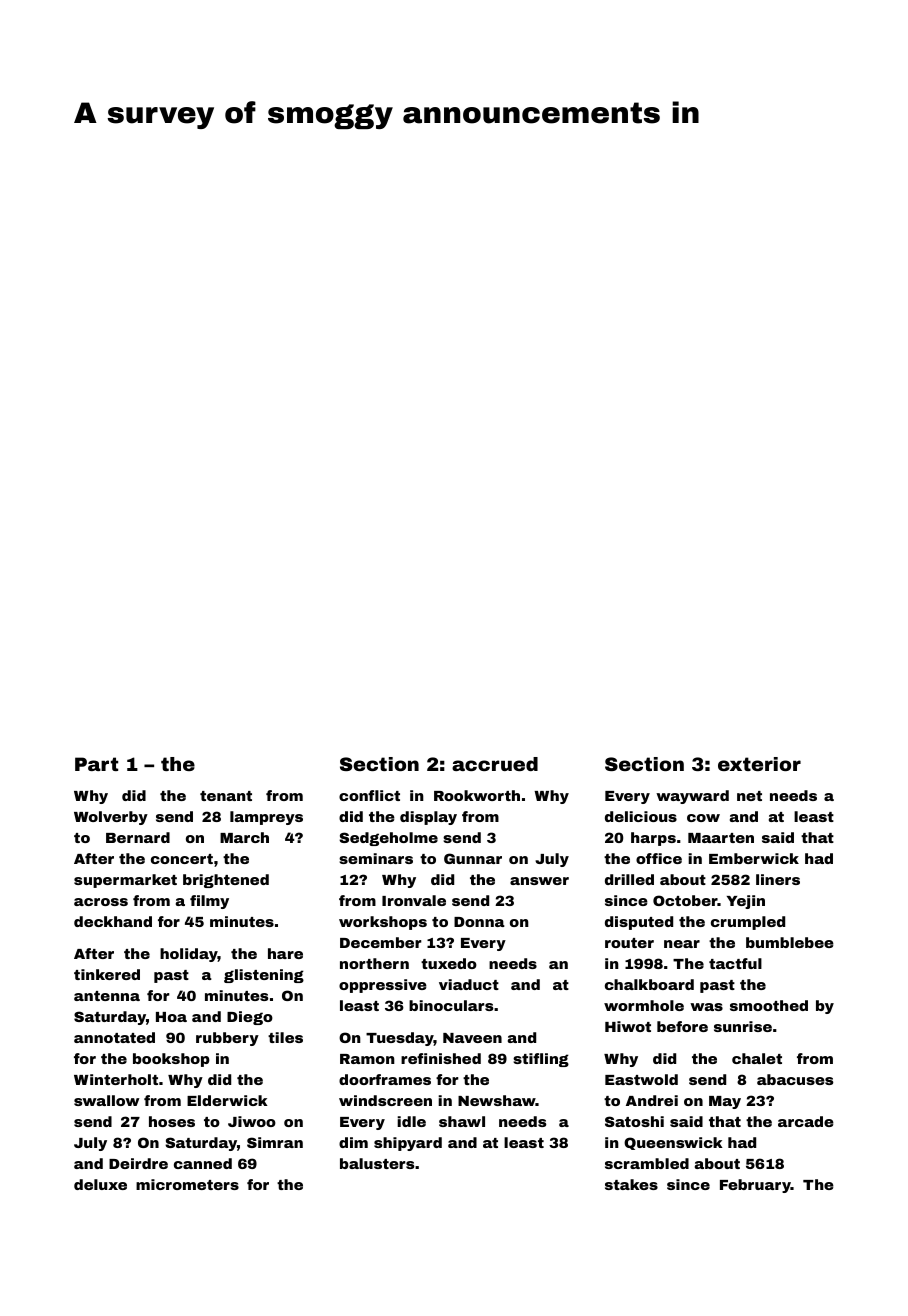 The image size is (908, 1316). I want to click on deluxe, so click(100, 1184).
